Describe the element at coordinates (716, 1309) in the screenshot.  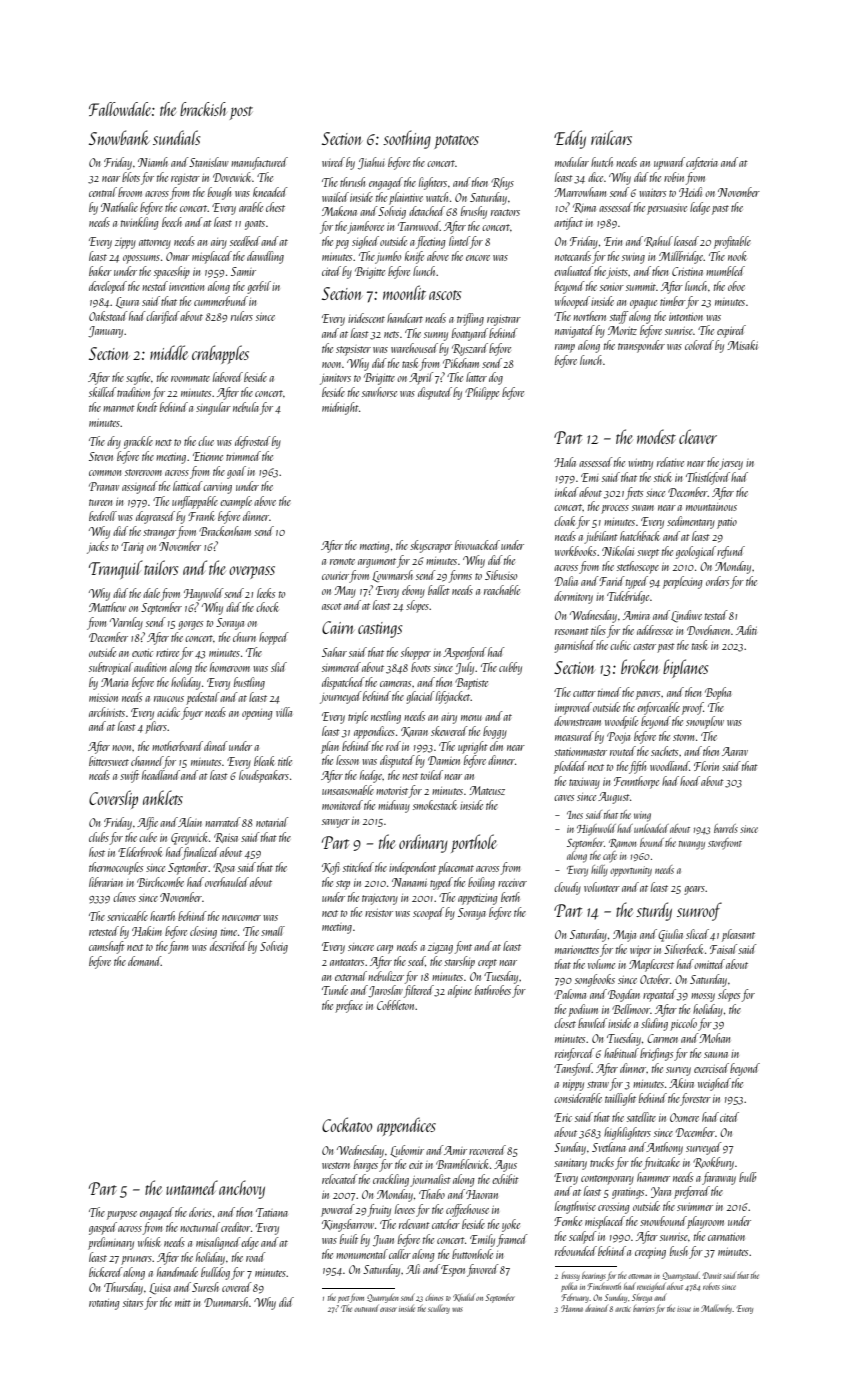
I see `Mallowby` at that location.
